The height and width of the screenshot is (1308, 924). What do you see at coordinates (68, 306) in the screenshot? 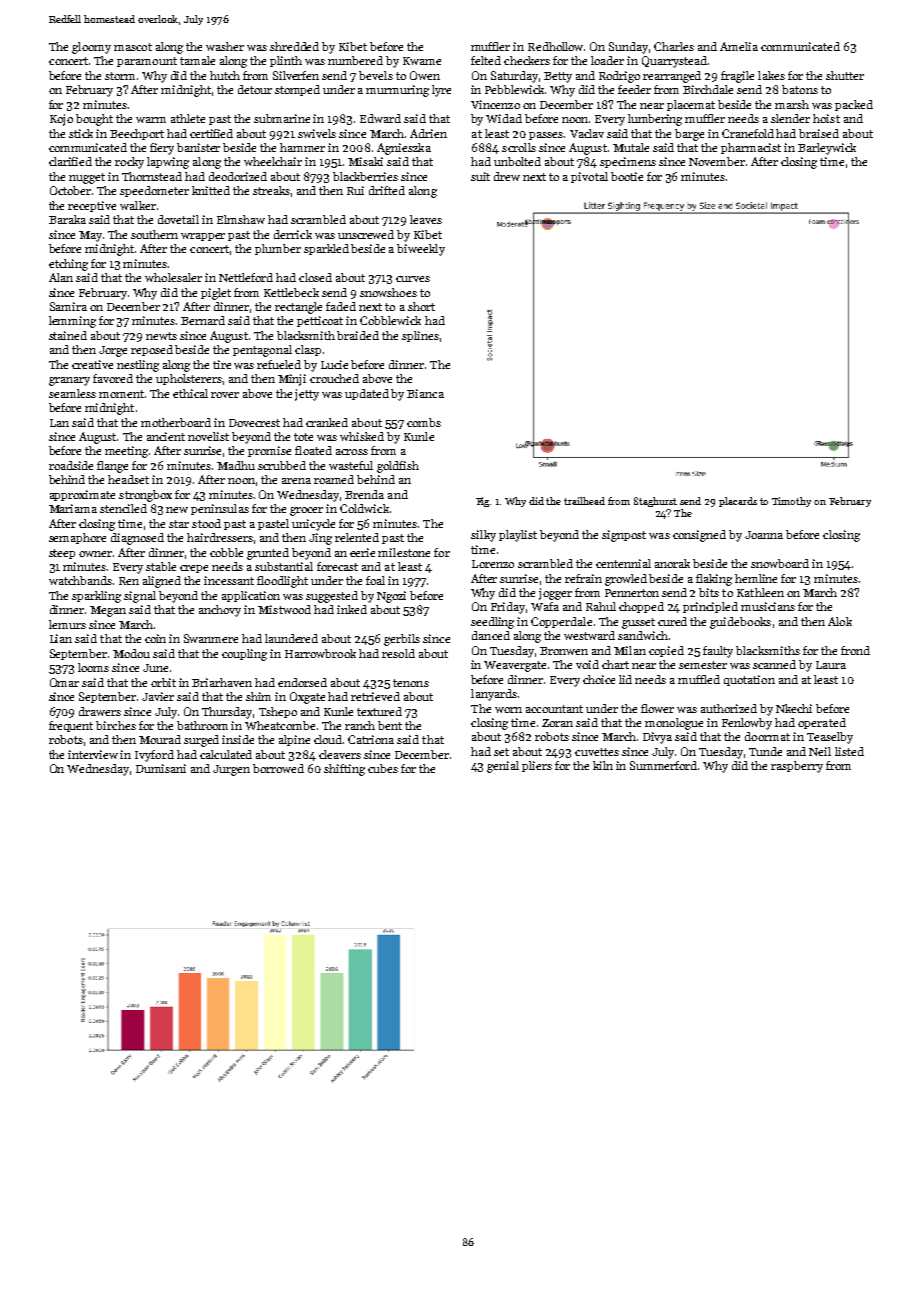
I see `Samira` at bounding box center [68, 306].
